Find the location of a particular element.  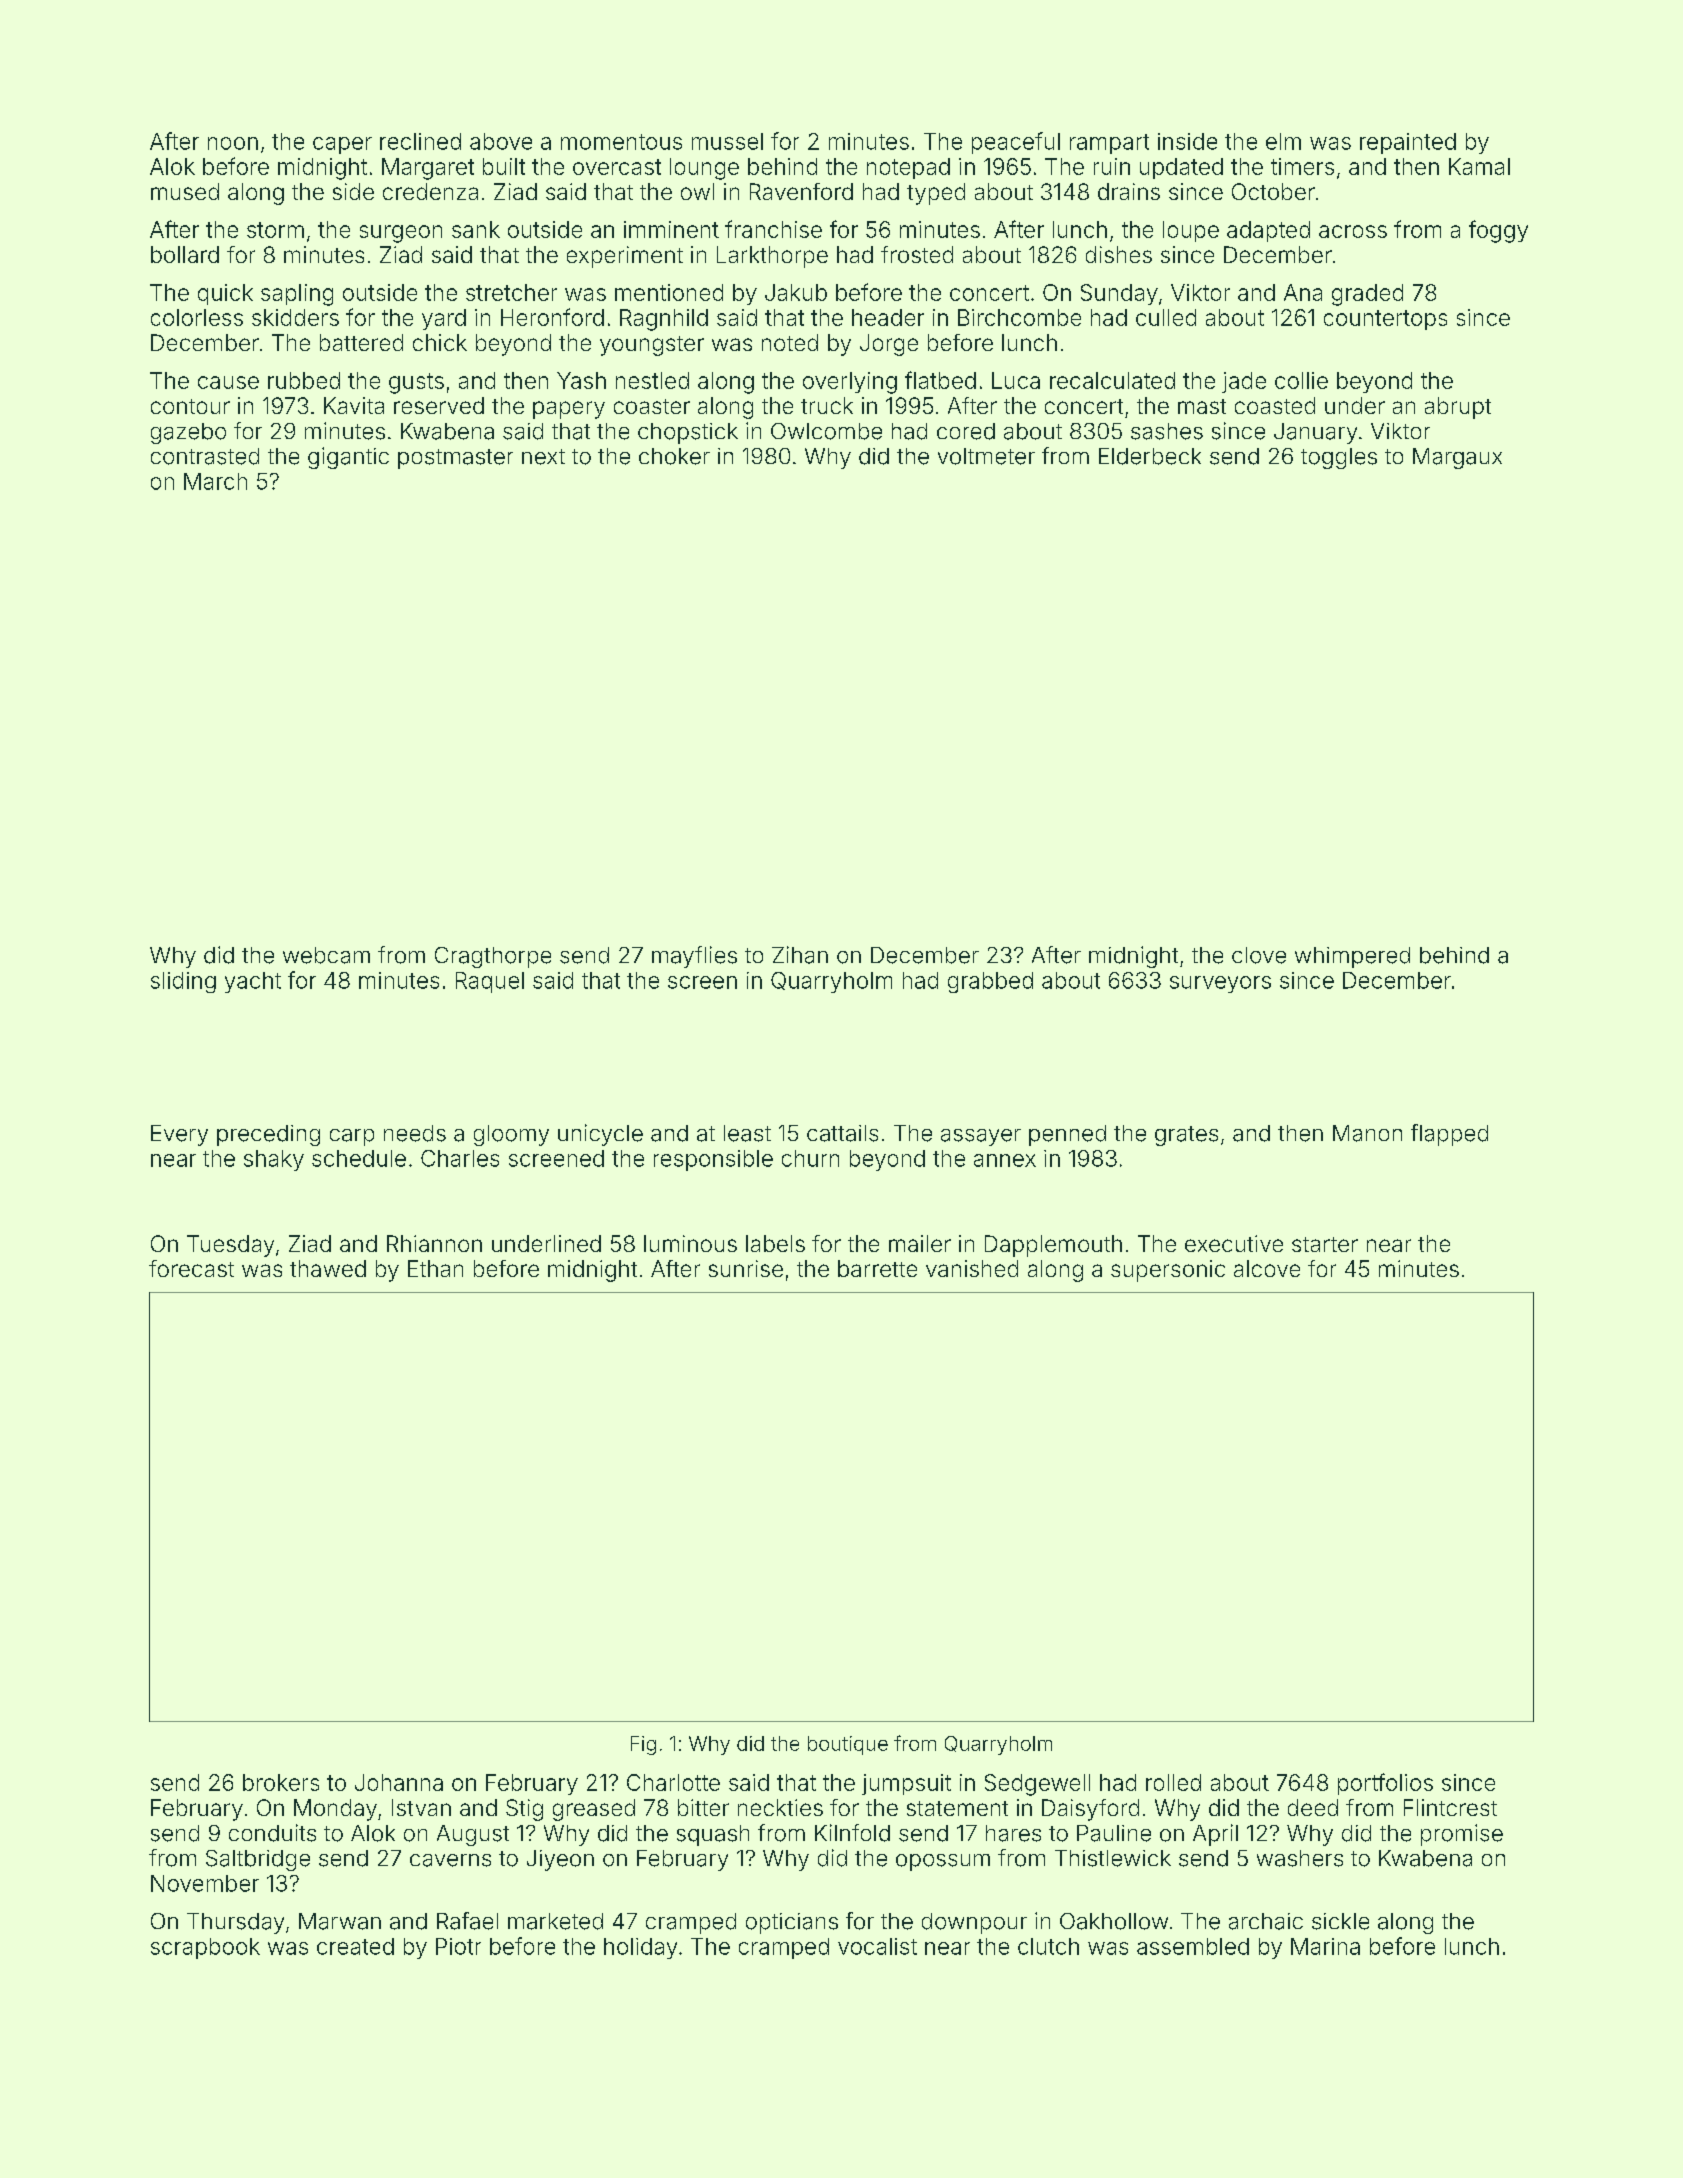

voltmeter is located at coordinates (986, 456).
